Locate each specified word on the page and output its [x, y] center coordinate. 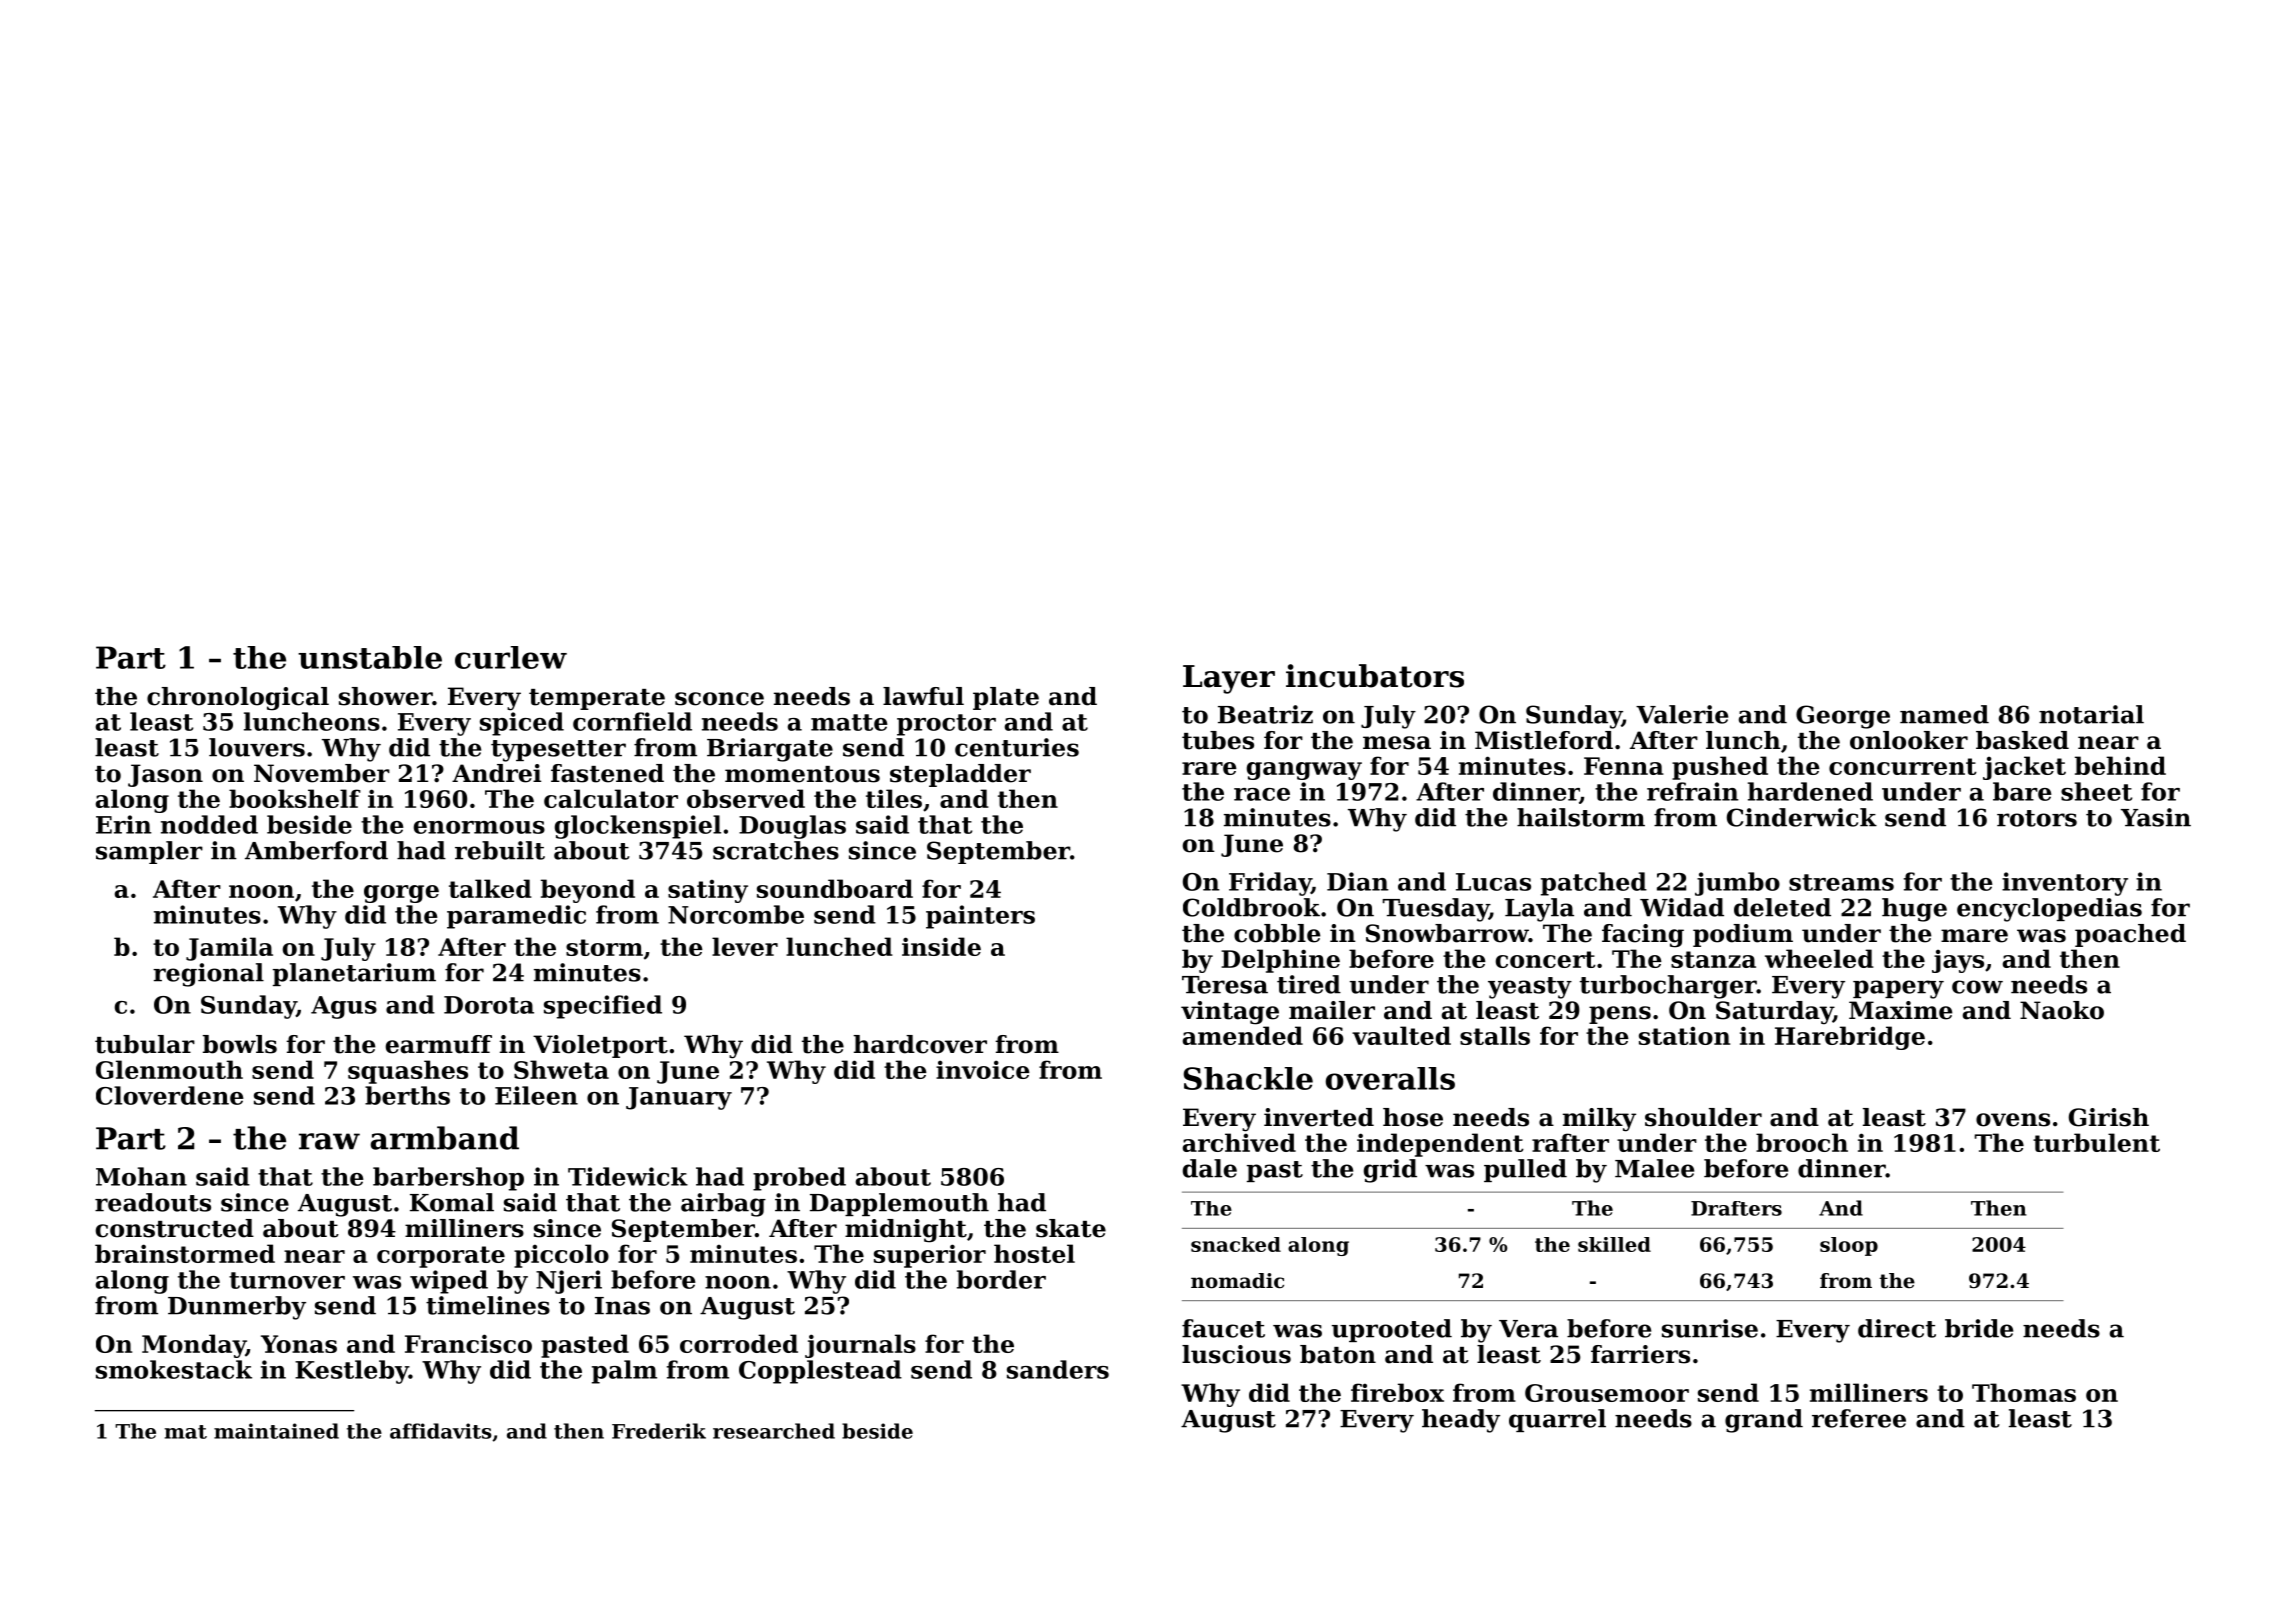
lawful [923, 696]
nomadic [1237, 1281]
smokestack [174, 1369]
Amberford [316, 850]
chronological [238, 699]
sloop [1849, 1246]
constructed [175, 1228]
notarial [2091, 714]
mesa [1397, 743]
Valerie [1682, 714]
